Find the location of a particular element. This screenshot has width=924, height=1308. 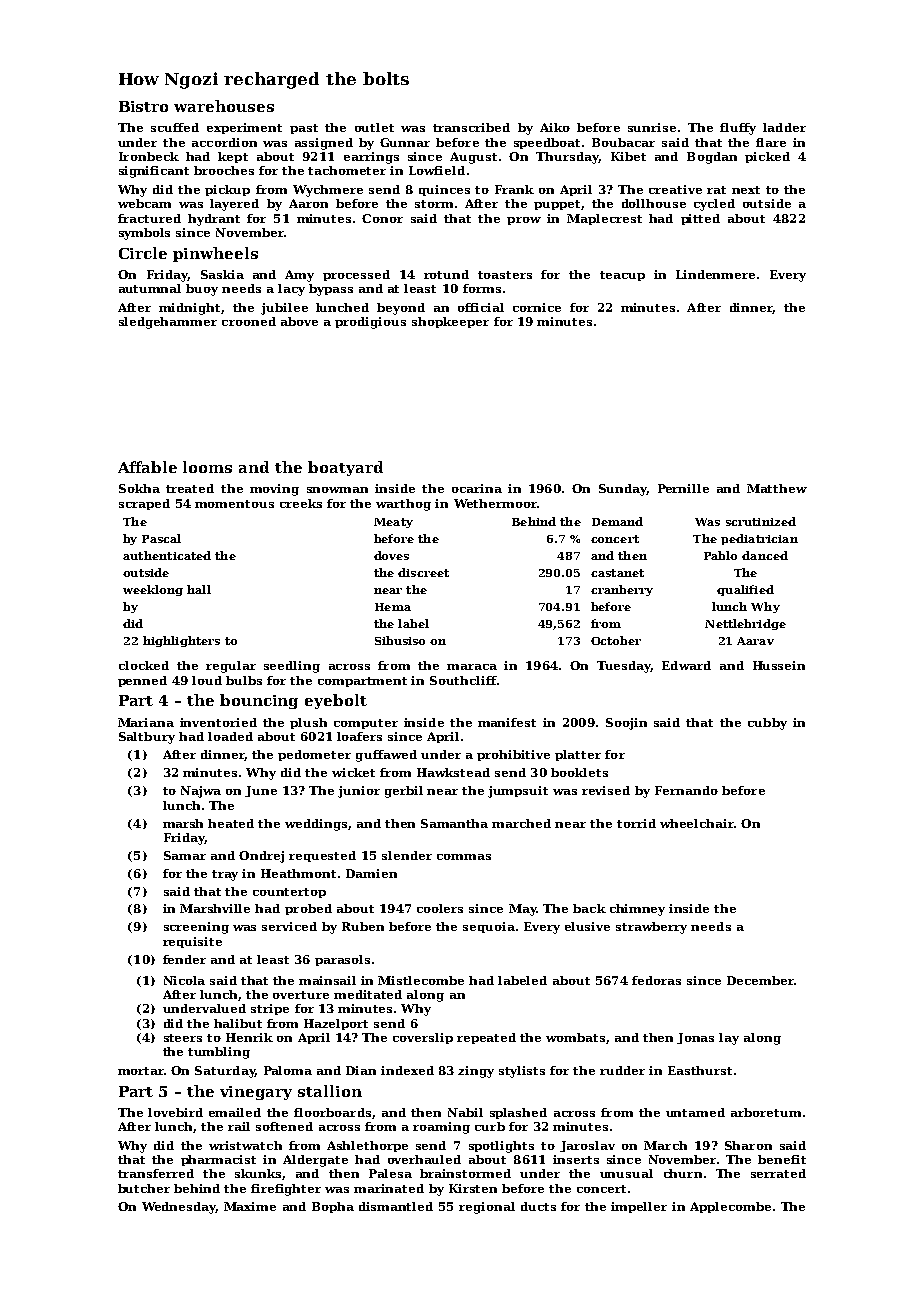

Ironbeck is located at coordinates (149, 156).
